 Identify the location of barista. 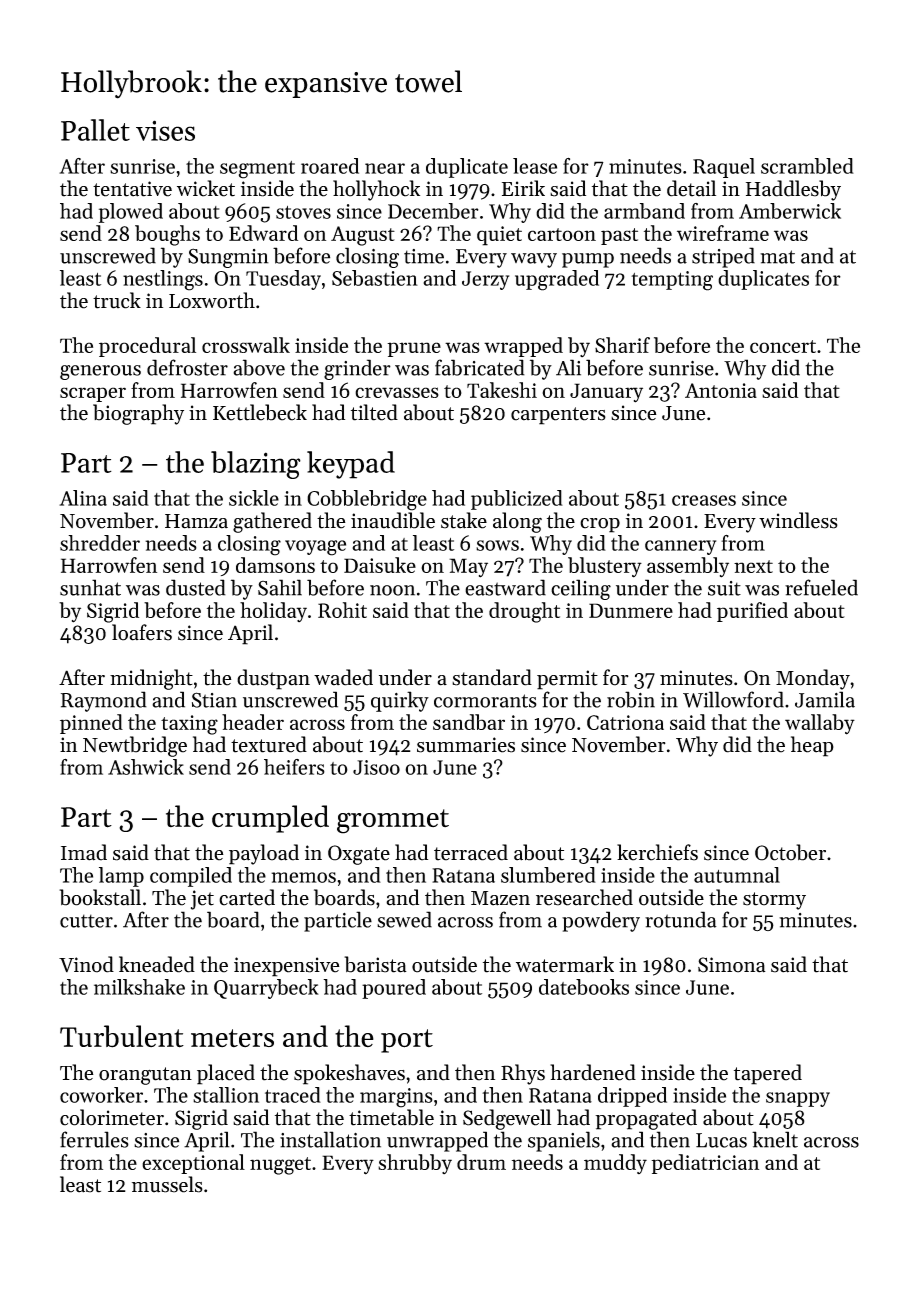
(375, 964).
